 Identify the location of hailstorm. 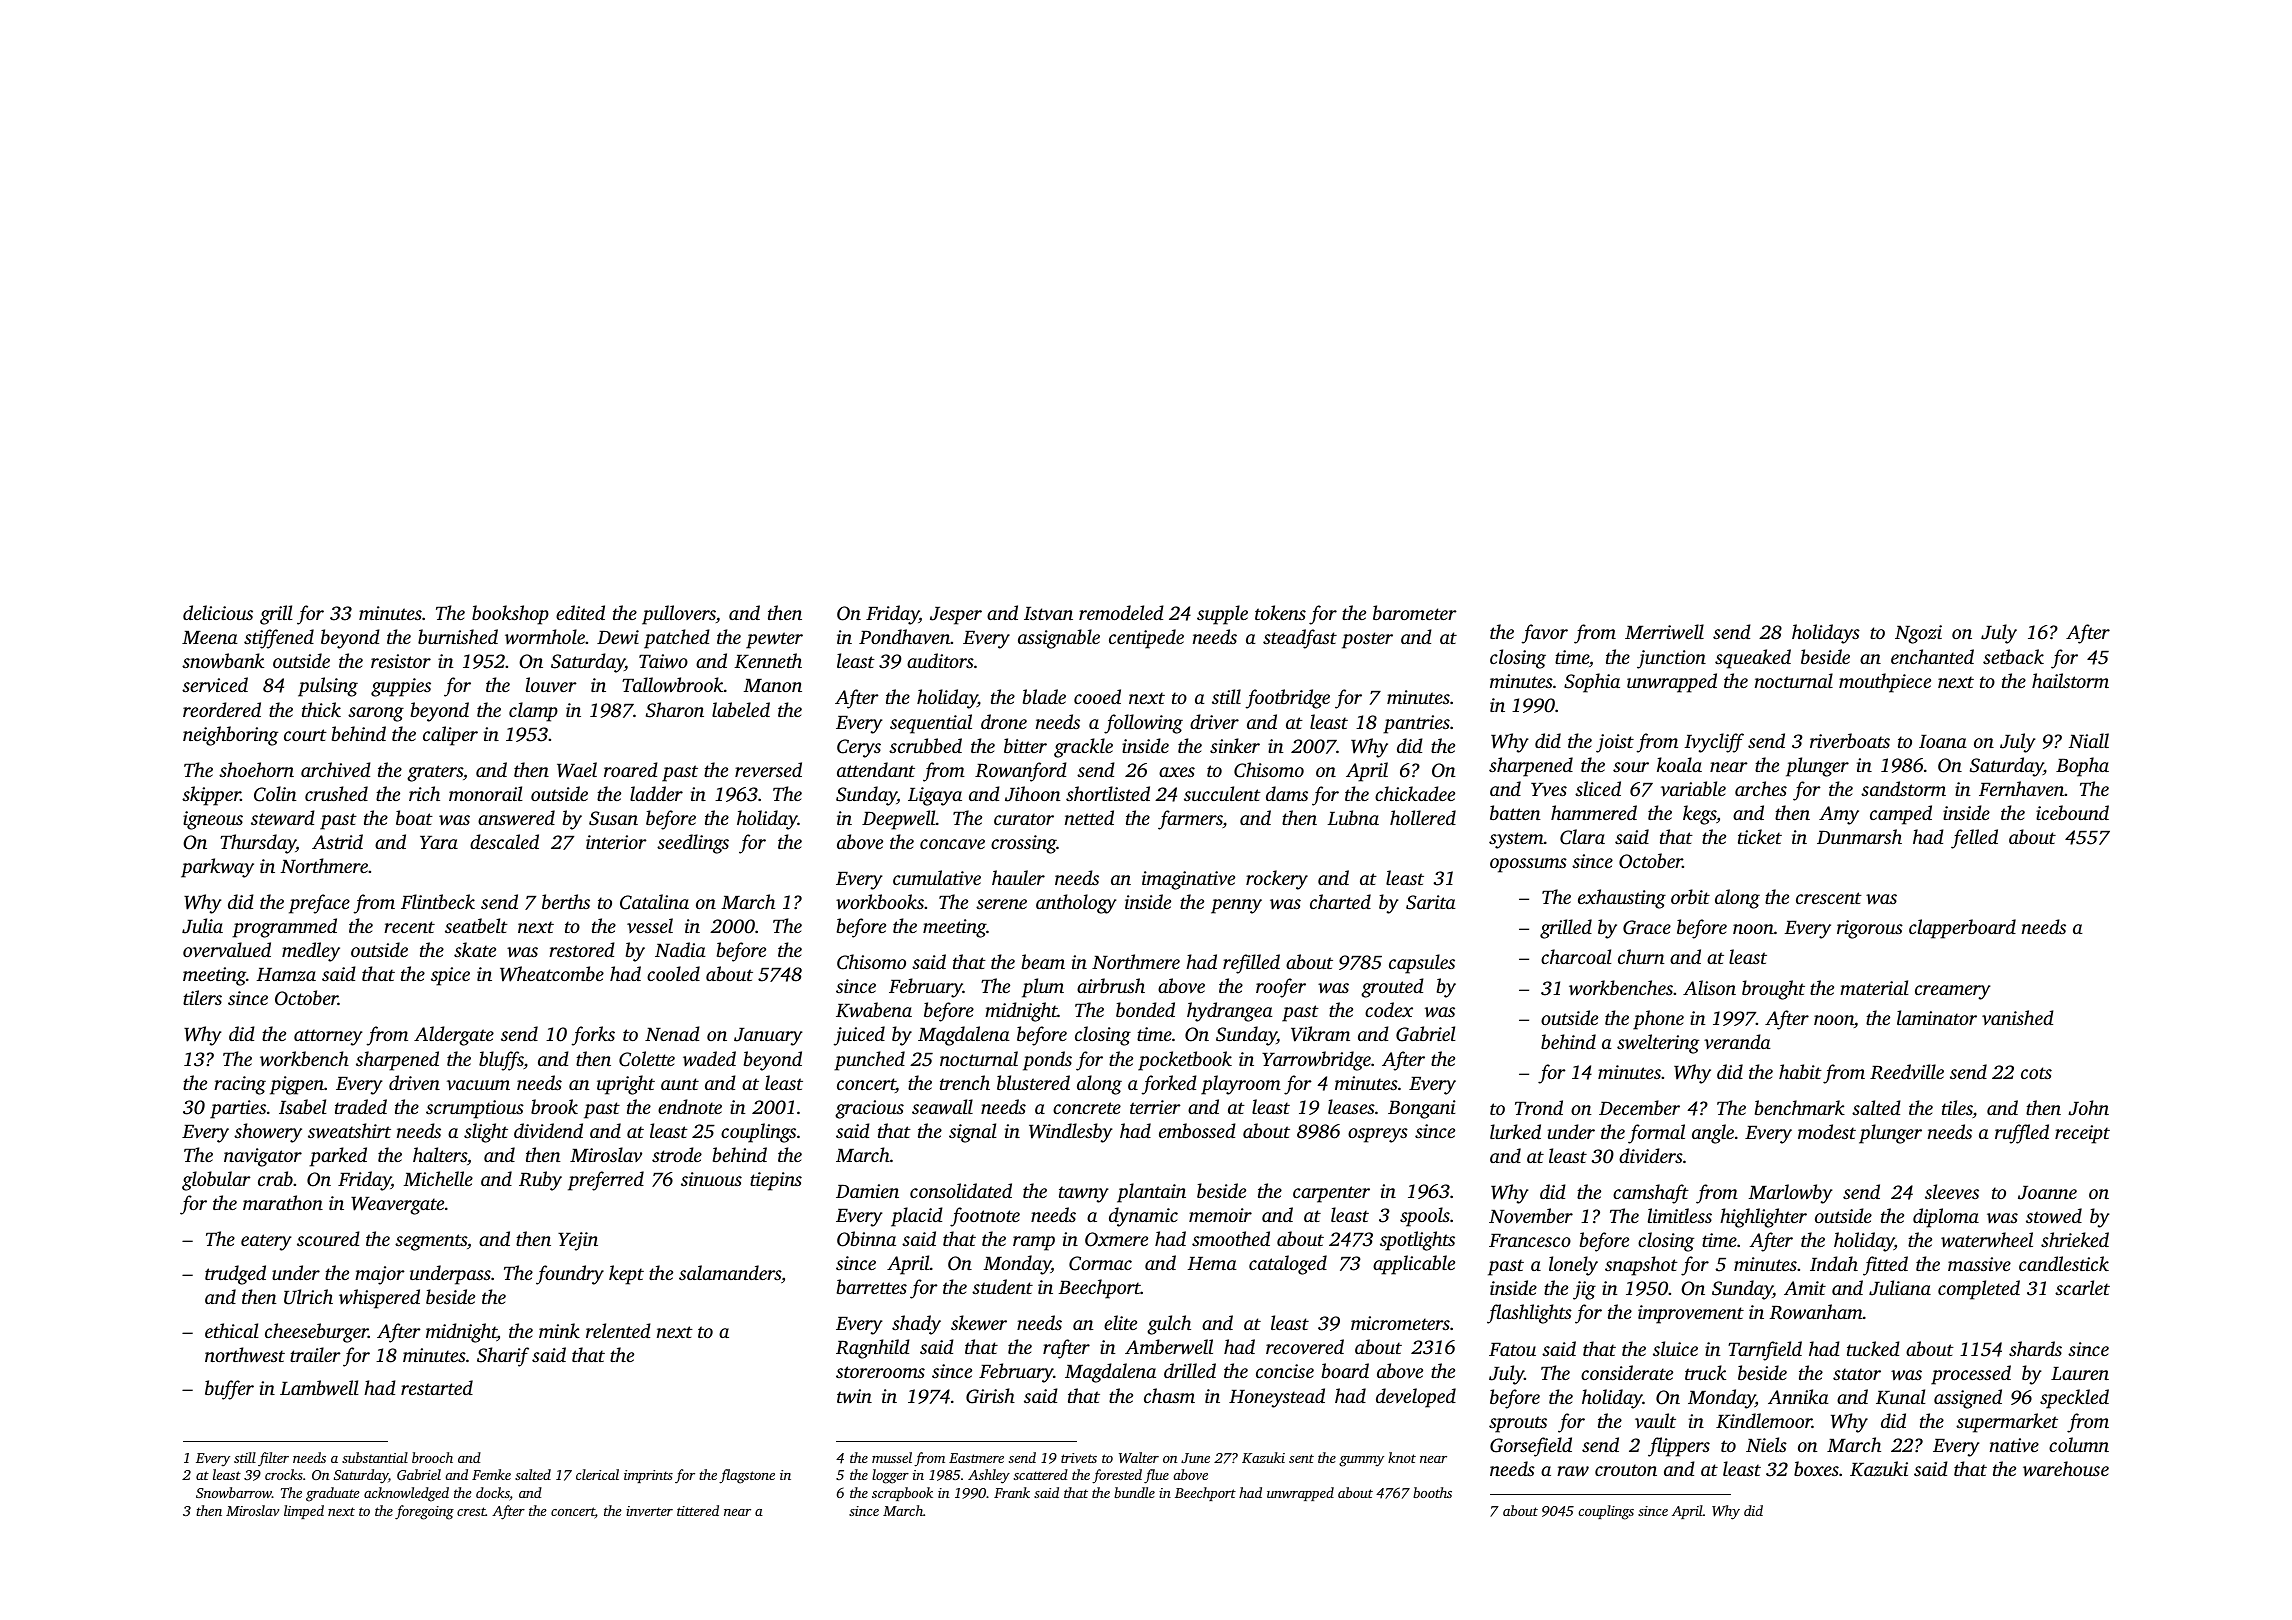
(2070, 680).
